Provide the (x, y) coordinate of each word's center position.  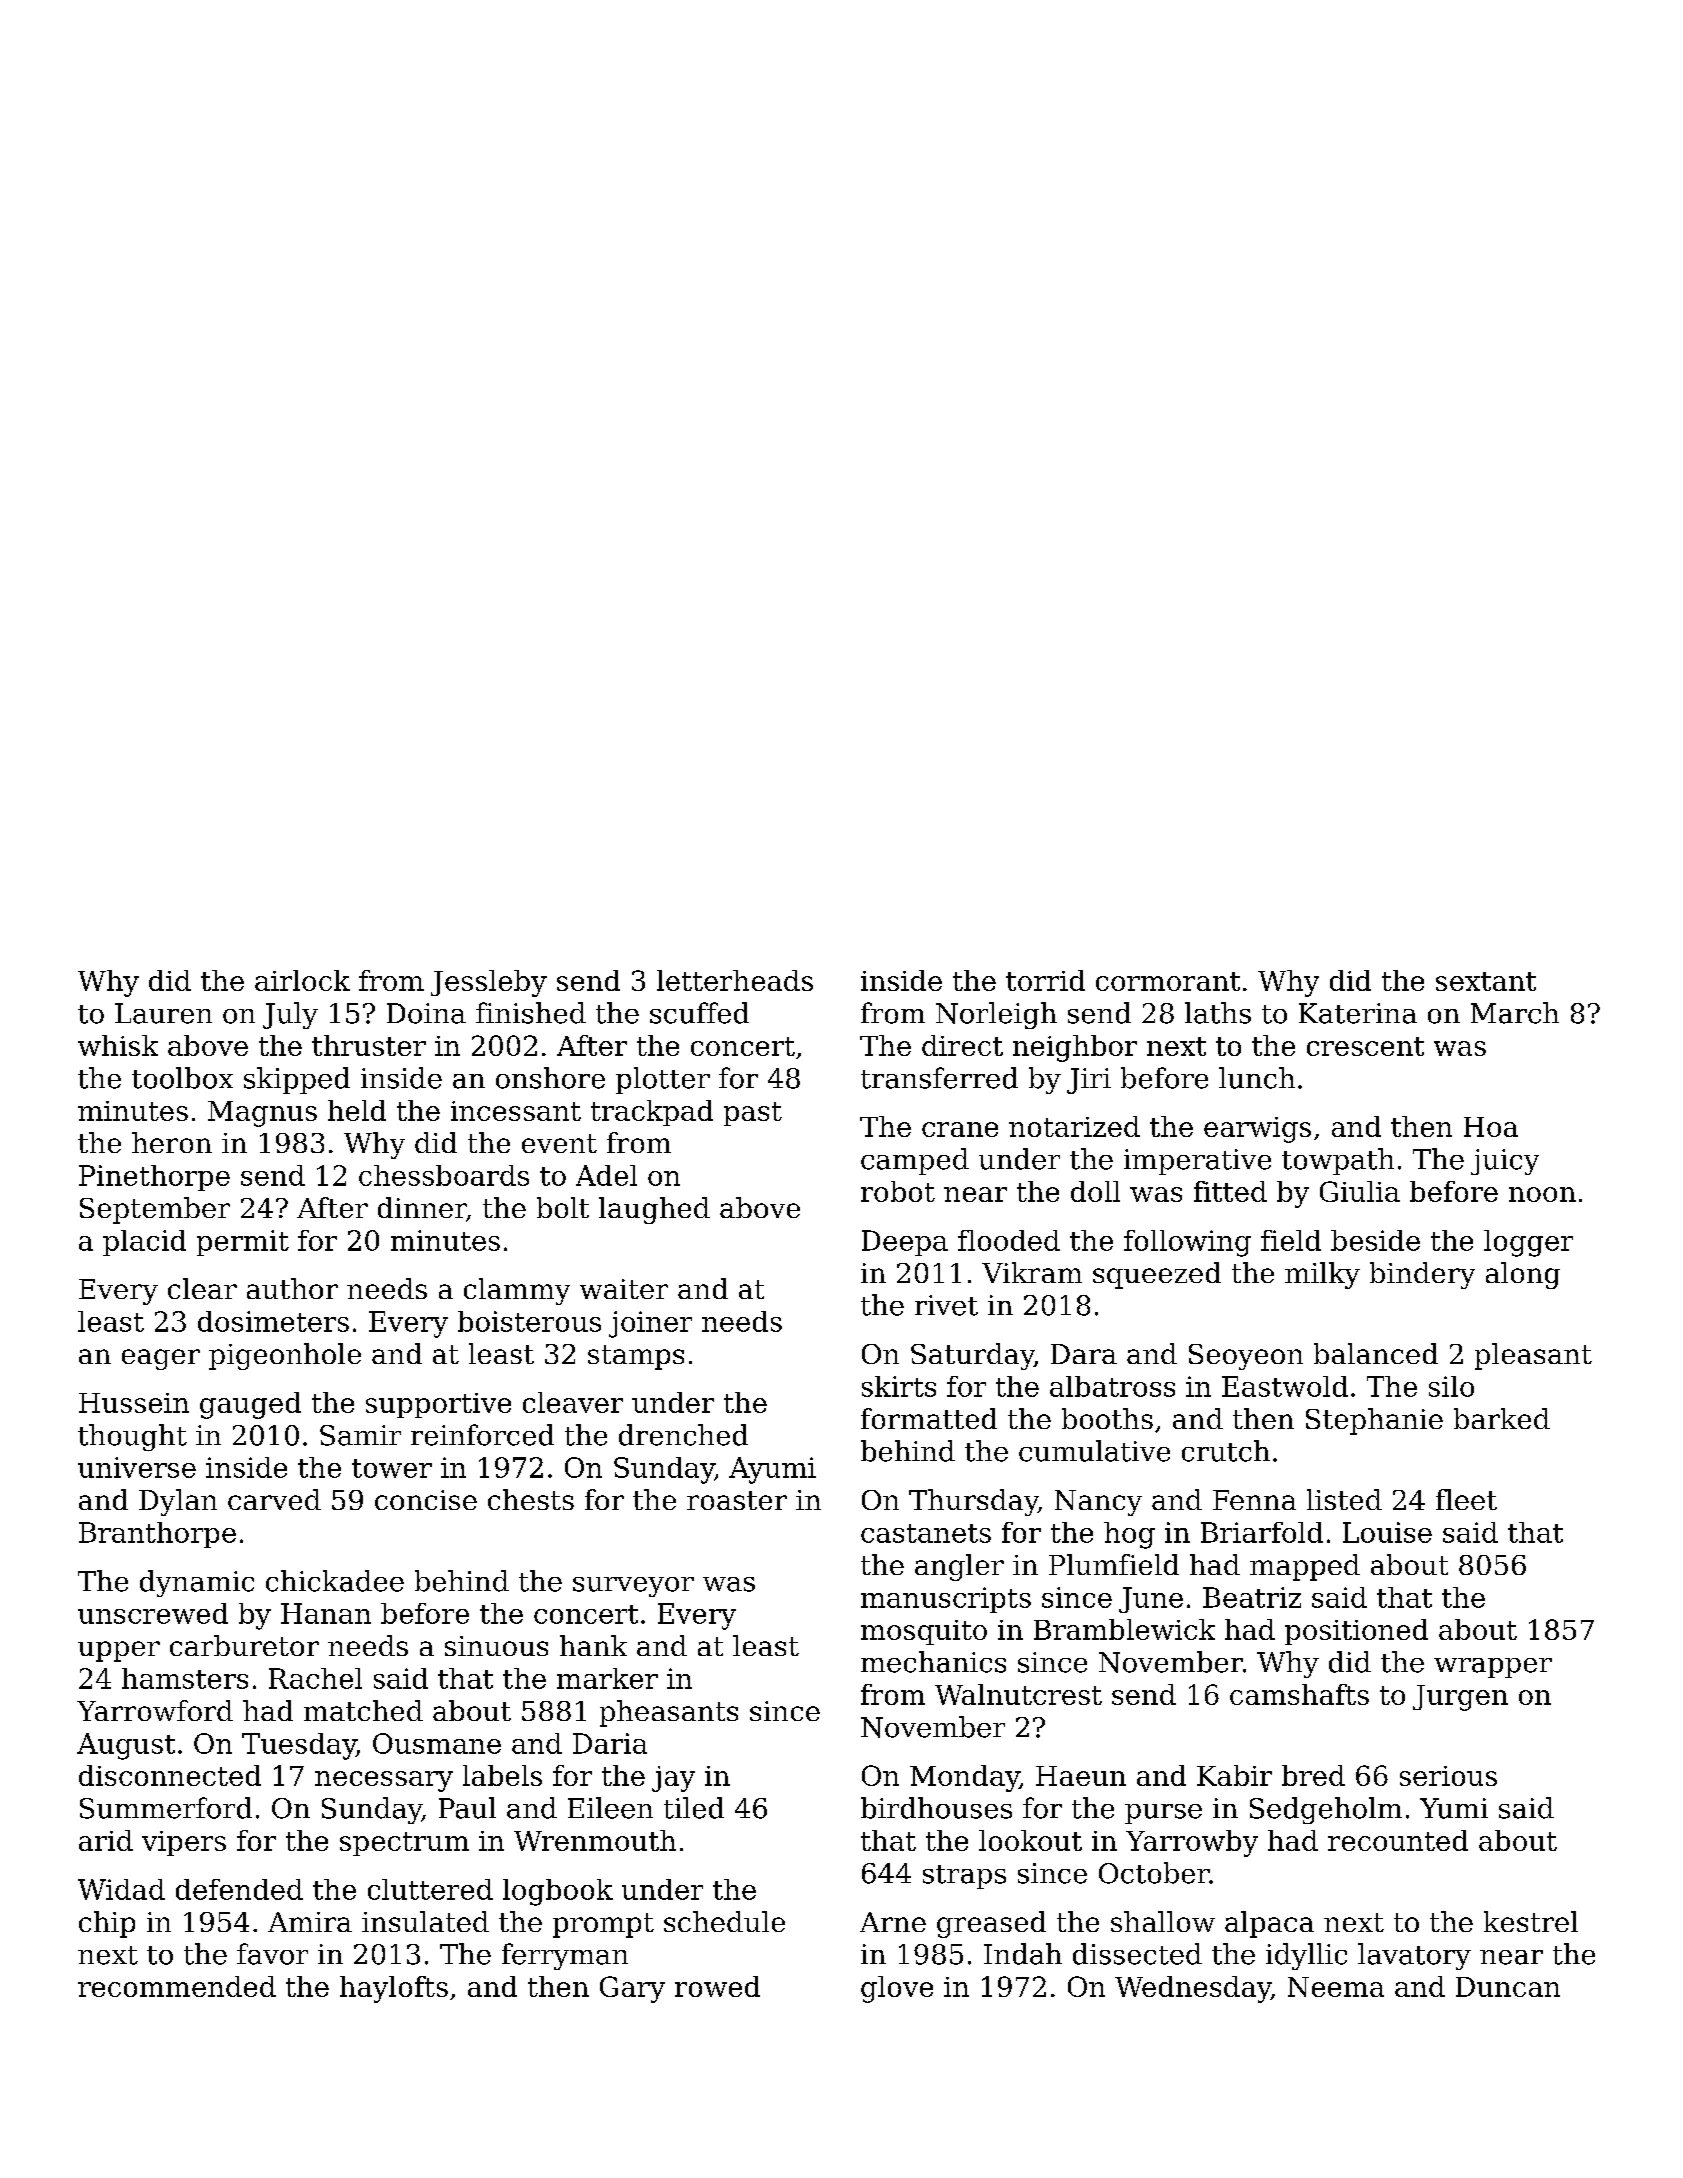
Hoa (1491, 1127)
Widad (121, 1889)
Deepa (905, 1243)
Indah (1023, 1954)
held (357, 1110)
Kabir (1234, 1775)
